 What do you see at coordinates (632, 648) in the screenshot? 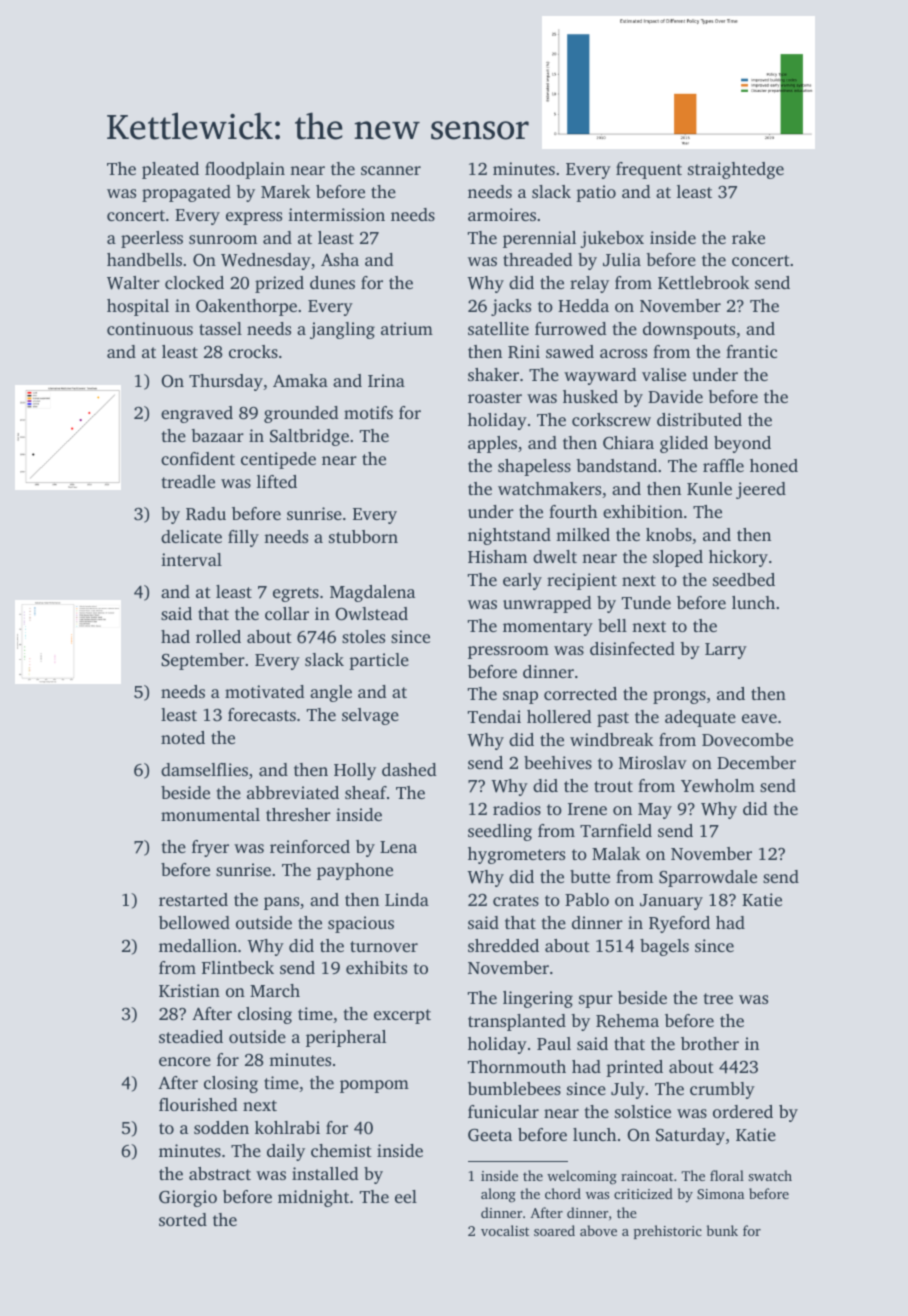
I see `disinfected` at bounding box center [632, 648].
